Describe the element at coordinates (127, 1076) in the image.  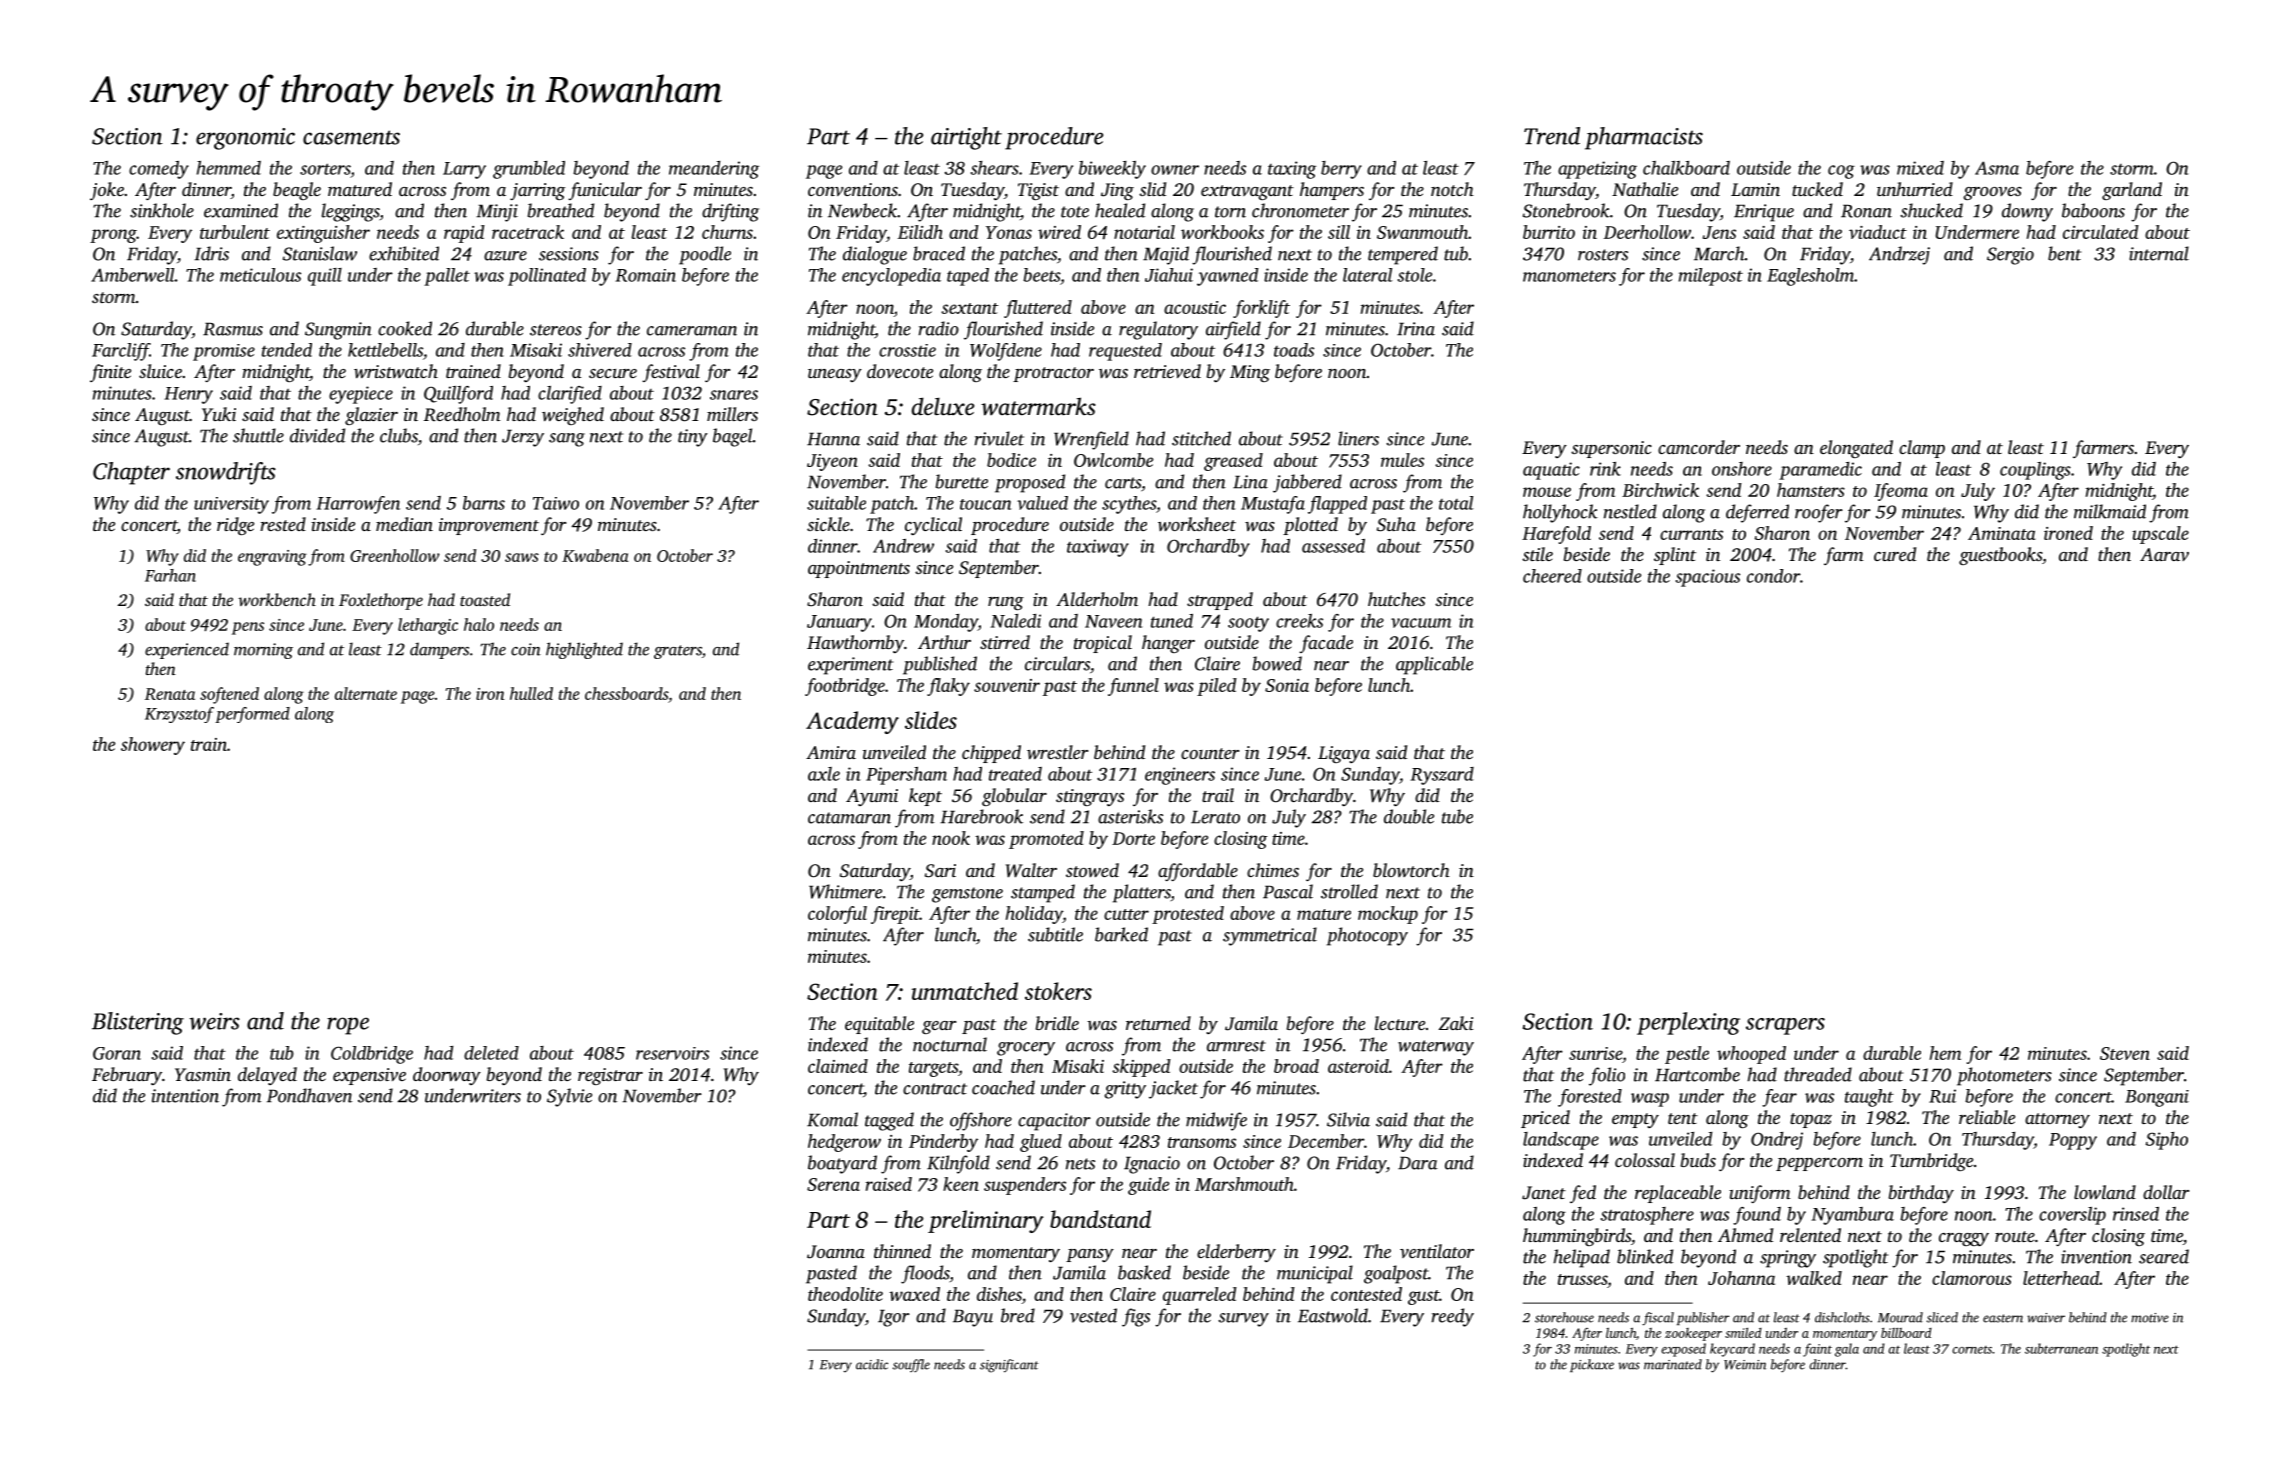
I see `February` at that location.
